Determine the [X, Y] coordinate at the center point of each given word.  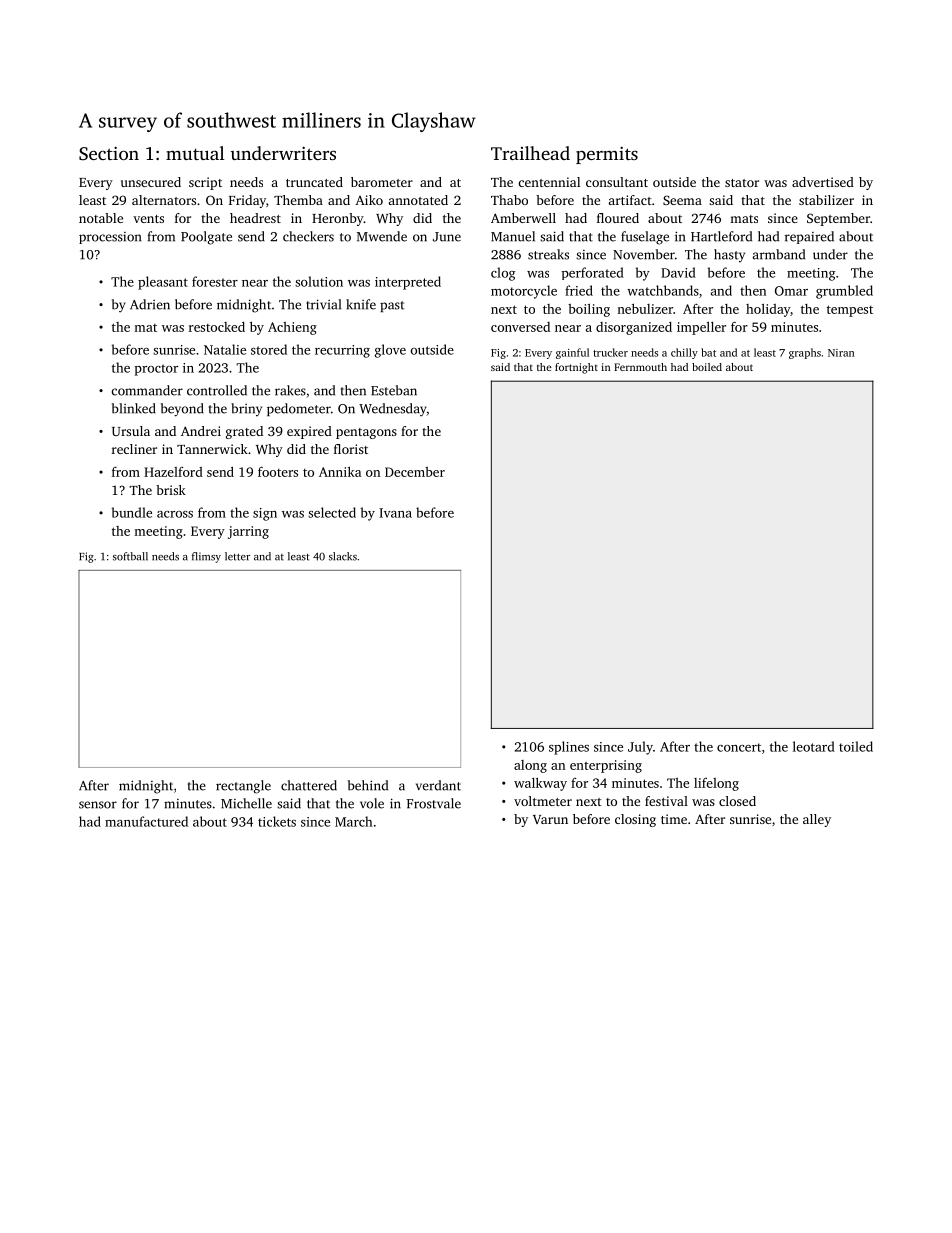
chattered [309, 785]
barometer [382, 182]
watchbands [663, 290]
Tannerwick [212, 449]
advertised [823, 182]
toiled [856, 746]
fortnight [576, 368]
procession [110, 238]
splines [569, 748]
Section [109, 154]
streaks [548, 254]
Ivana [395, 513]
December [415, 472]
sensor [98, 805]
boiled [707, 367]
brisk [171, 490]
